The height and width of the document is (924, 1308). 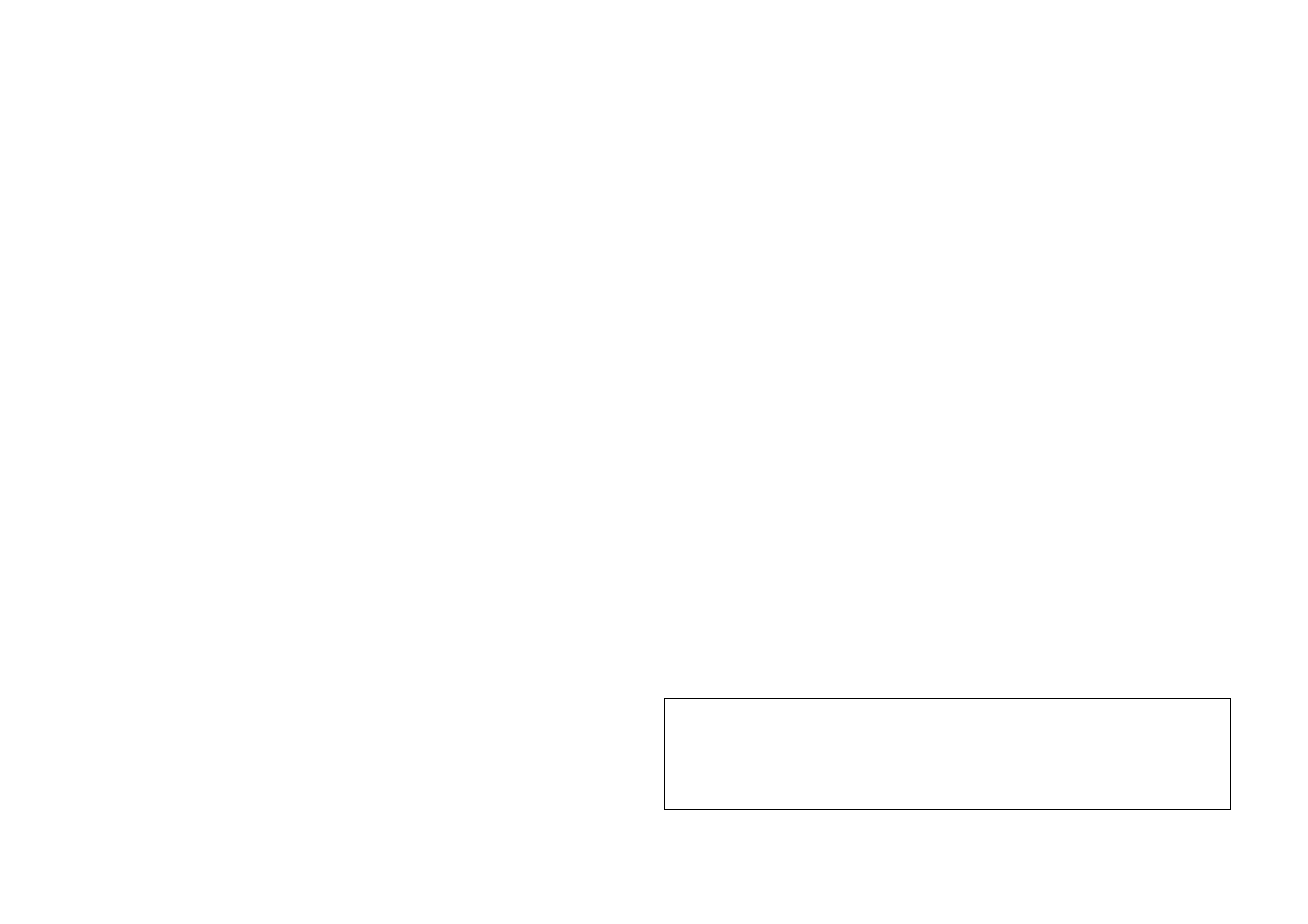 I want to click on cockatoo, so click(x=332, y=420).
